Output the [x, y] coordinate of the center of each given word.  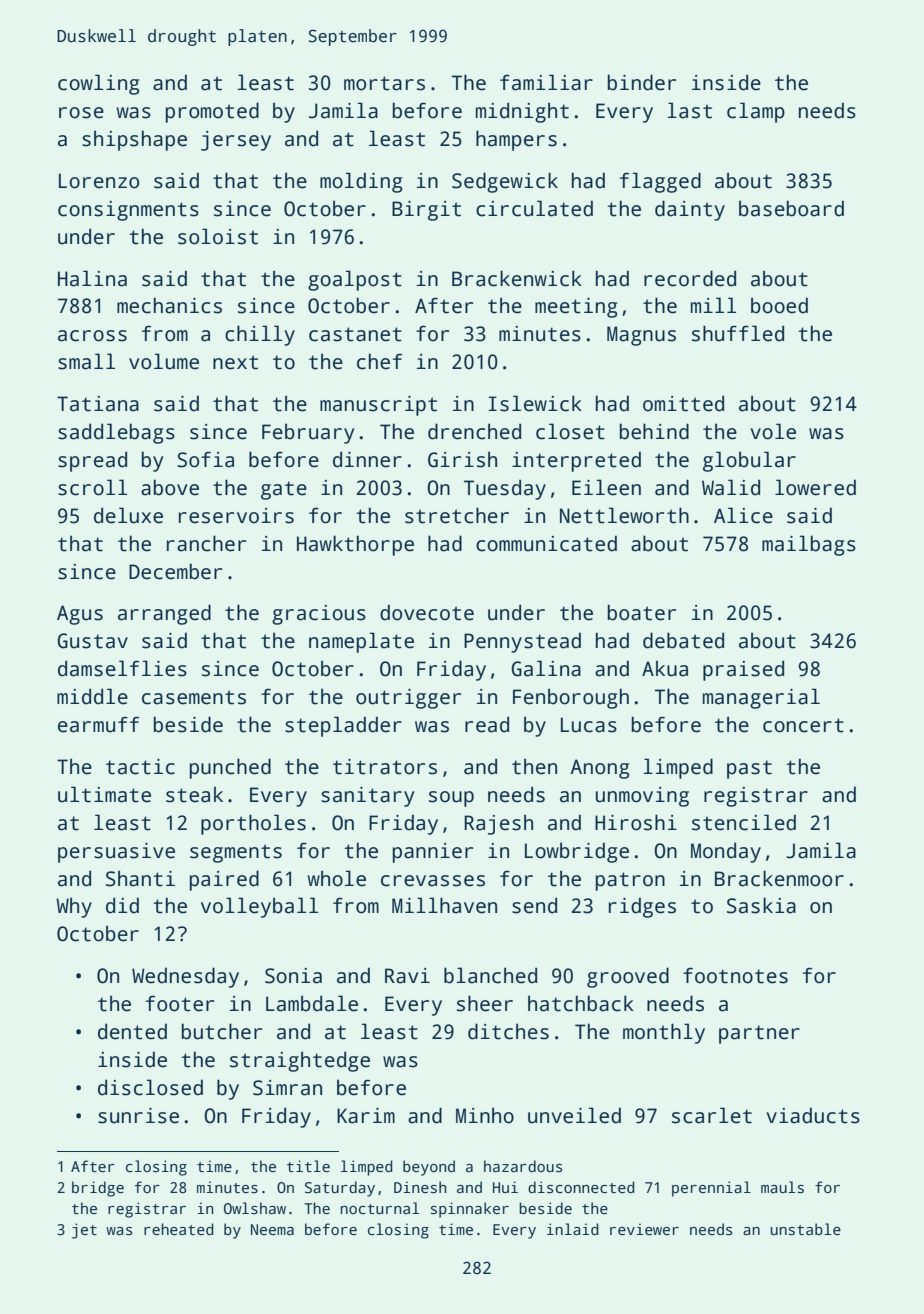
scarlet [712, 1115]
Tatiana [98, 404]
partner [759, 1034]
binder [642, 82]
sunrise [138, 1116]
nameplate [361, 642]
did [122, 905]
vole [773, 431]
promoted [212, 112]
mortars [384, 83]
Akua [665, 669]
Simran [287, 1088]
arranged [164, 614]
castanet [355, 334]
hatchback [581, 1003]
